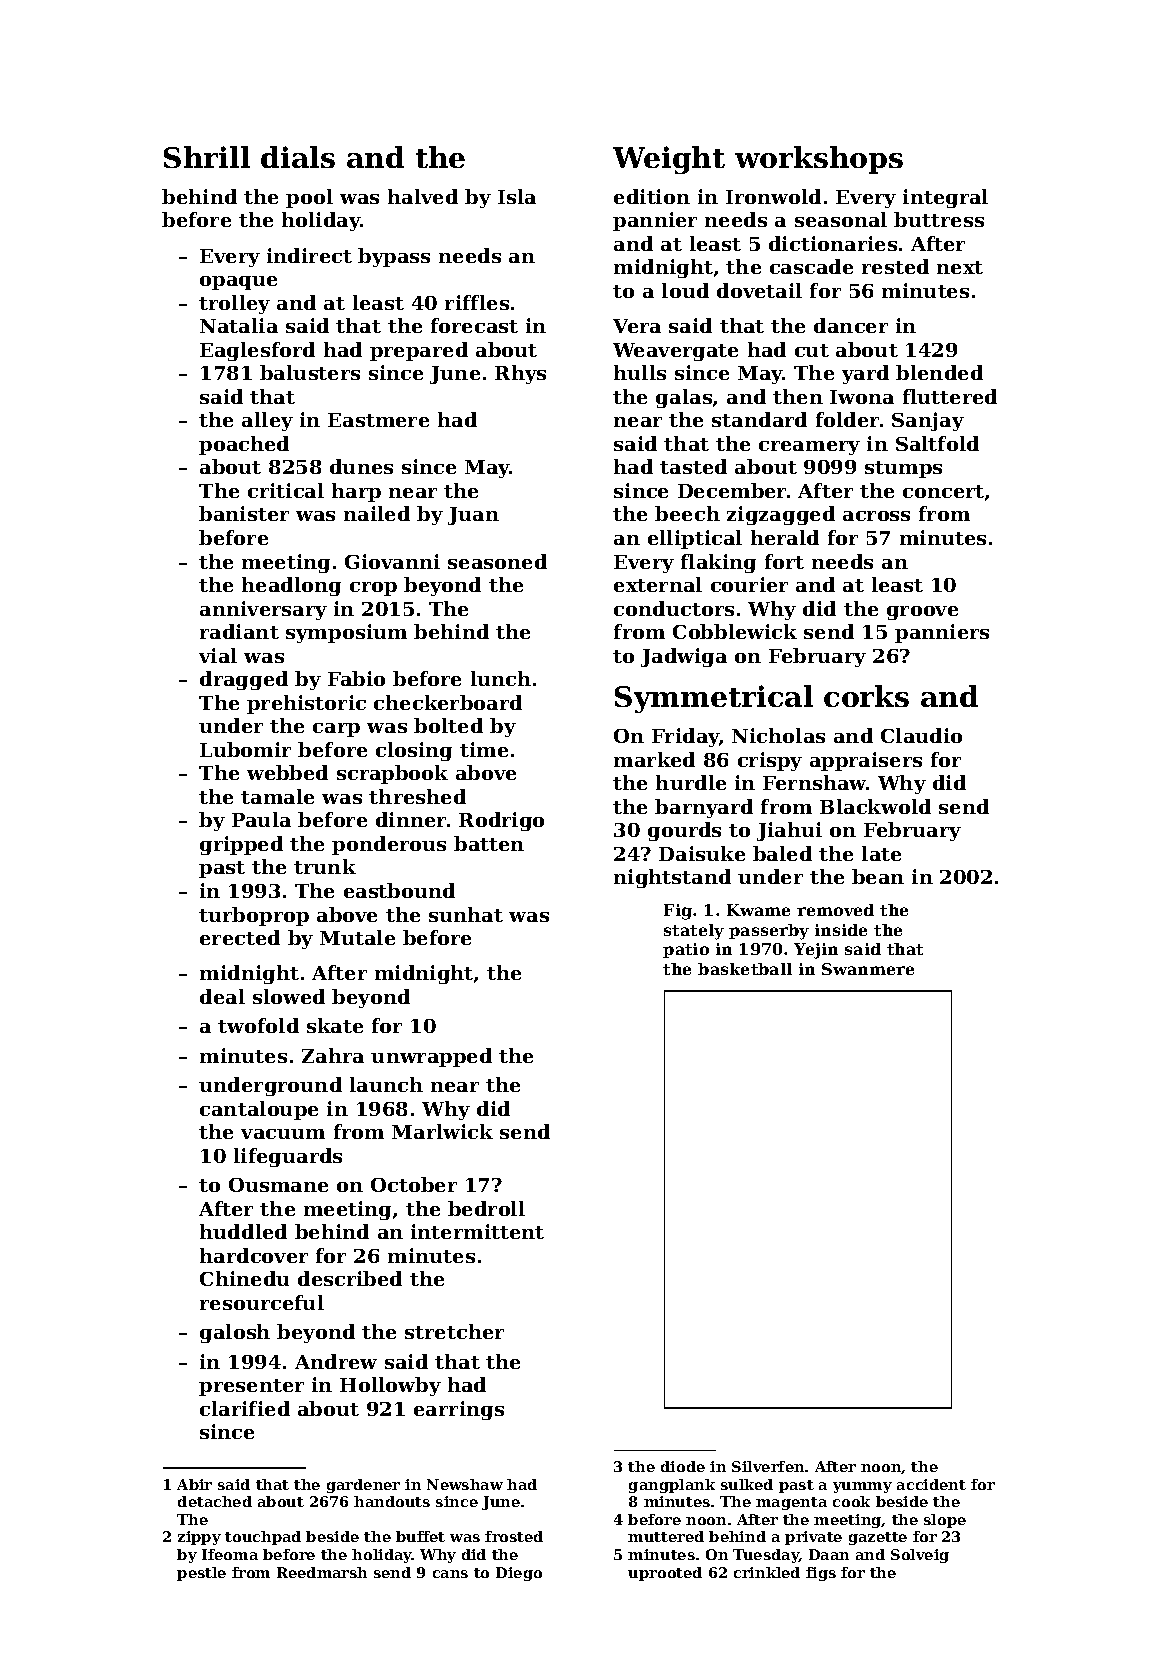  Describe the element at coordinates (194, 1484) in the image. I see `Abir` at that location.
